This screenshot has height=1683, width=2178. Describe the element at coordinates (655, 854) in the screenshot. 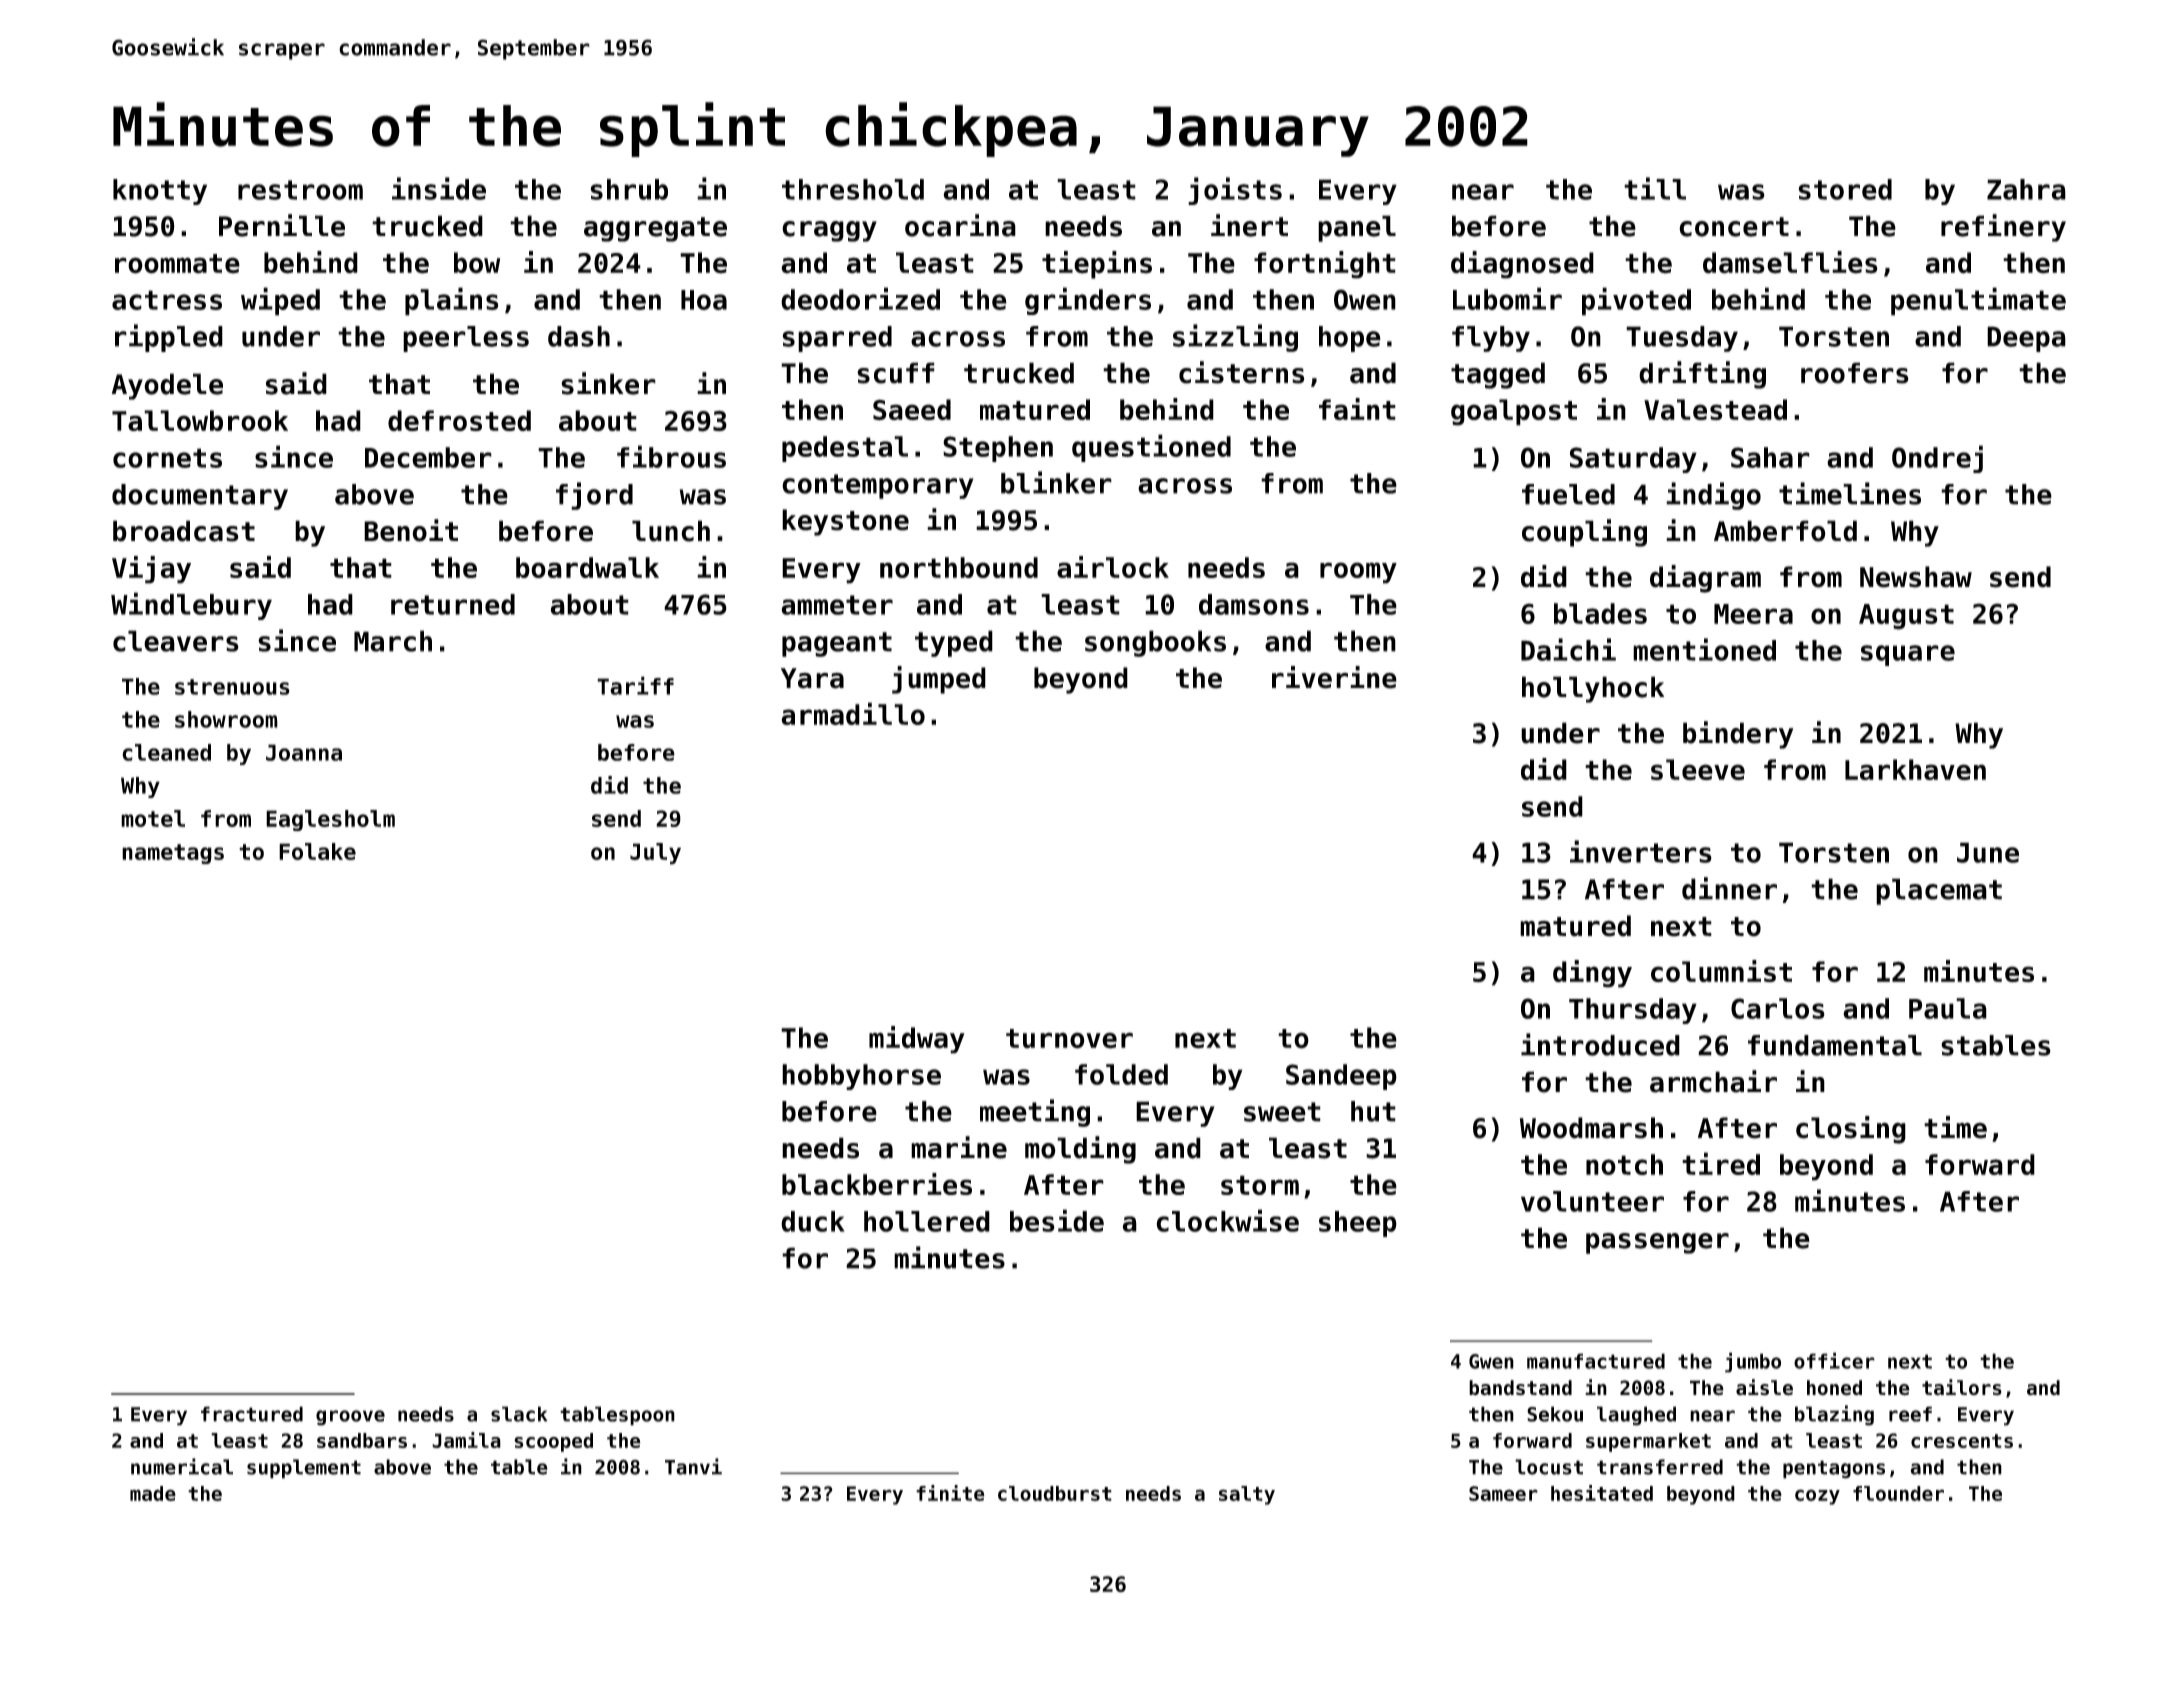

I see `July` at that location.
